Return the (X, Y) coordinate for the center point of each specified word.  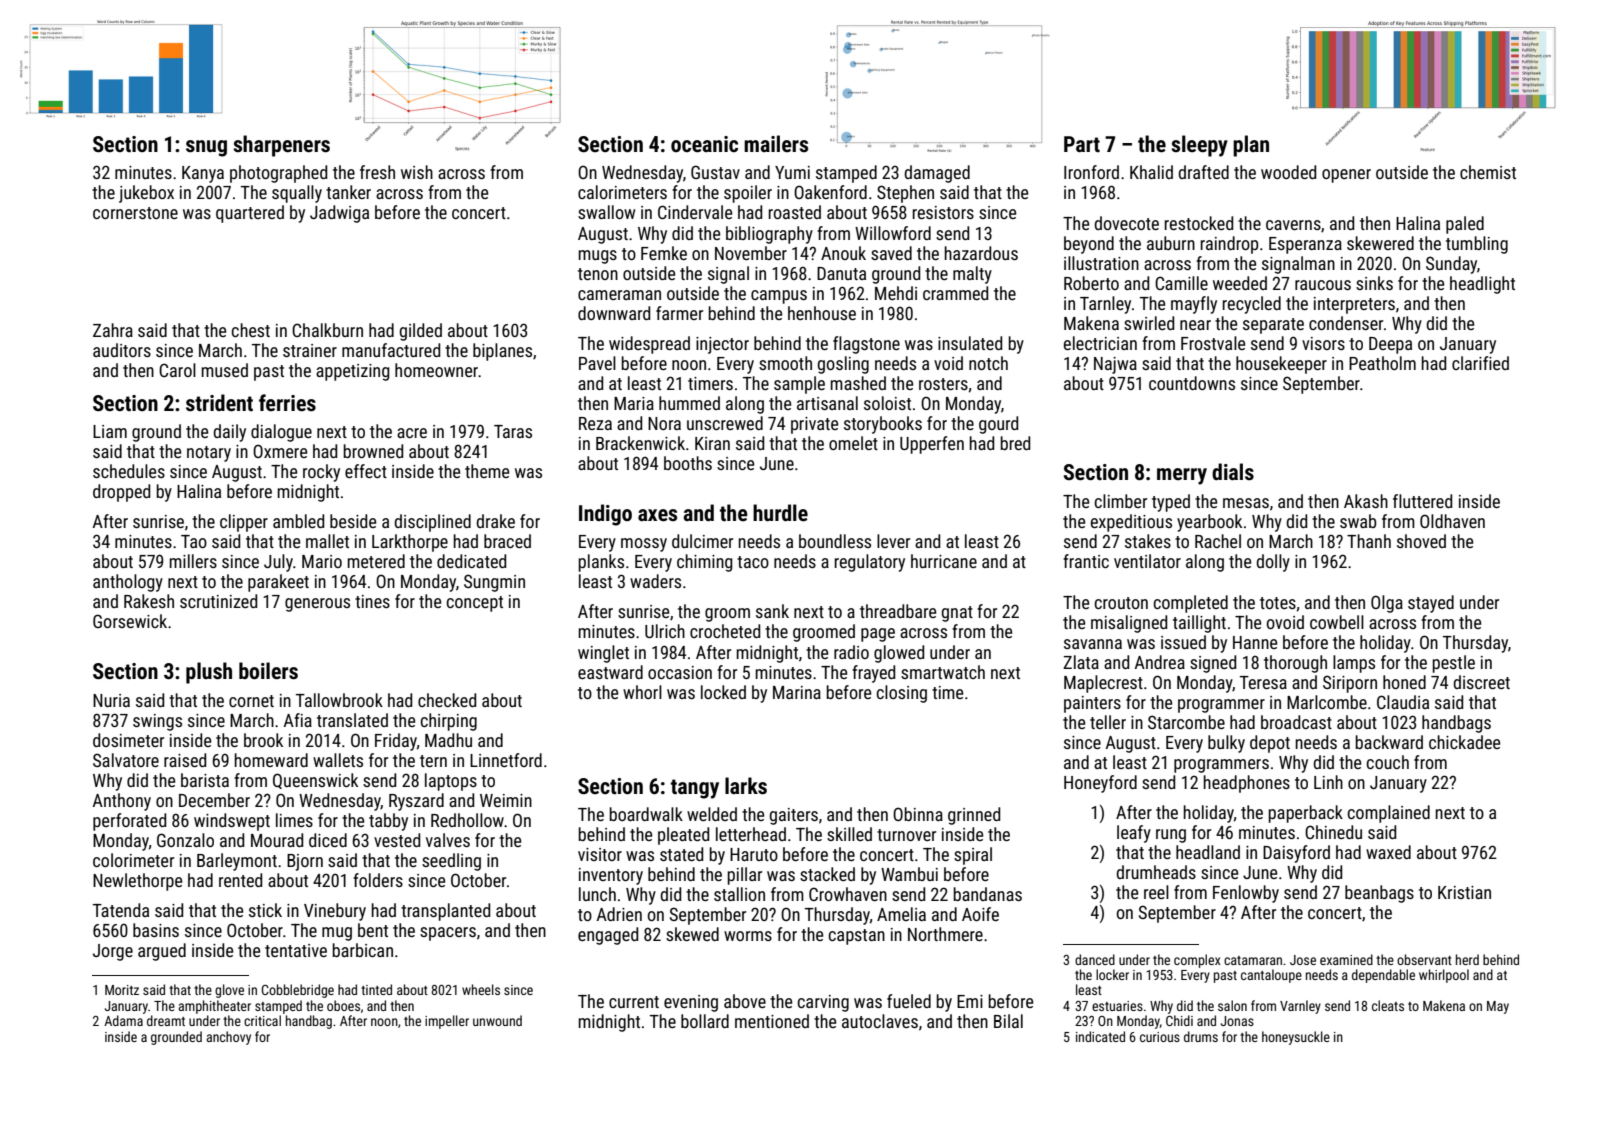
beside (353, 521)
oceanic (704, 144)
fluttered (1422, 501)
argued (162, 952)
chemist (1488, 172)
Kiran (712, 443)
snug (206, 148)
